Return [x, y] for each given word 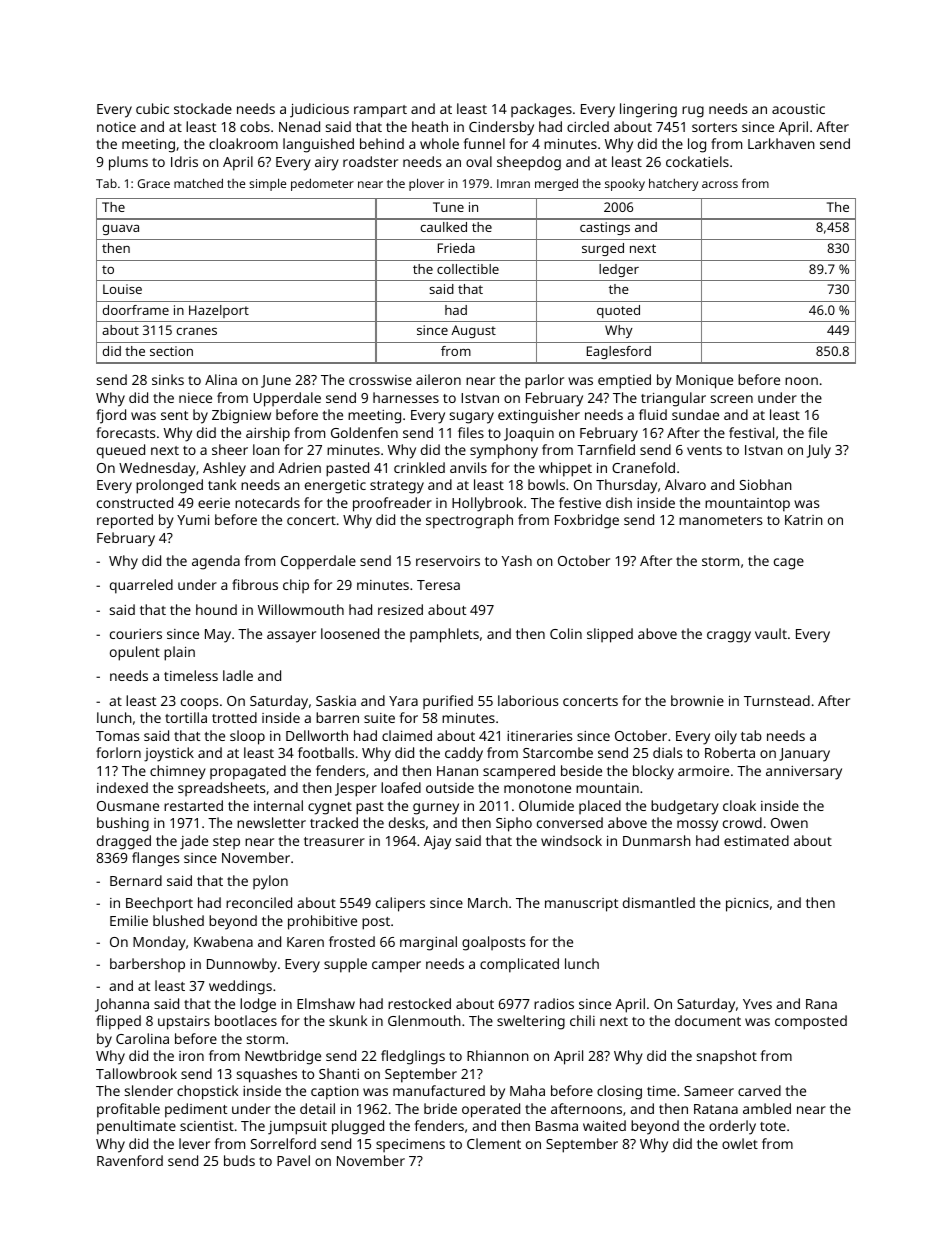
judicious [319, 110]
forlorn [118, 752]
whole [439, 143]
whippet [565, 469]
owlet [740, 1143]
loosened [350, 633]
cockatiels [697, 161]
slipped [610, 635]
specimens [410, 1145]
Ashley [224, 469]
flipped [118, 1022]
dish [619, 502]
